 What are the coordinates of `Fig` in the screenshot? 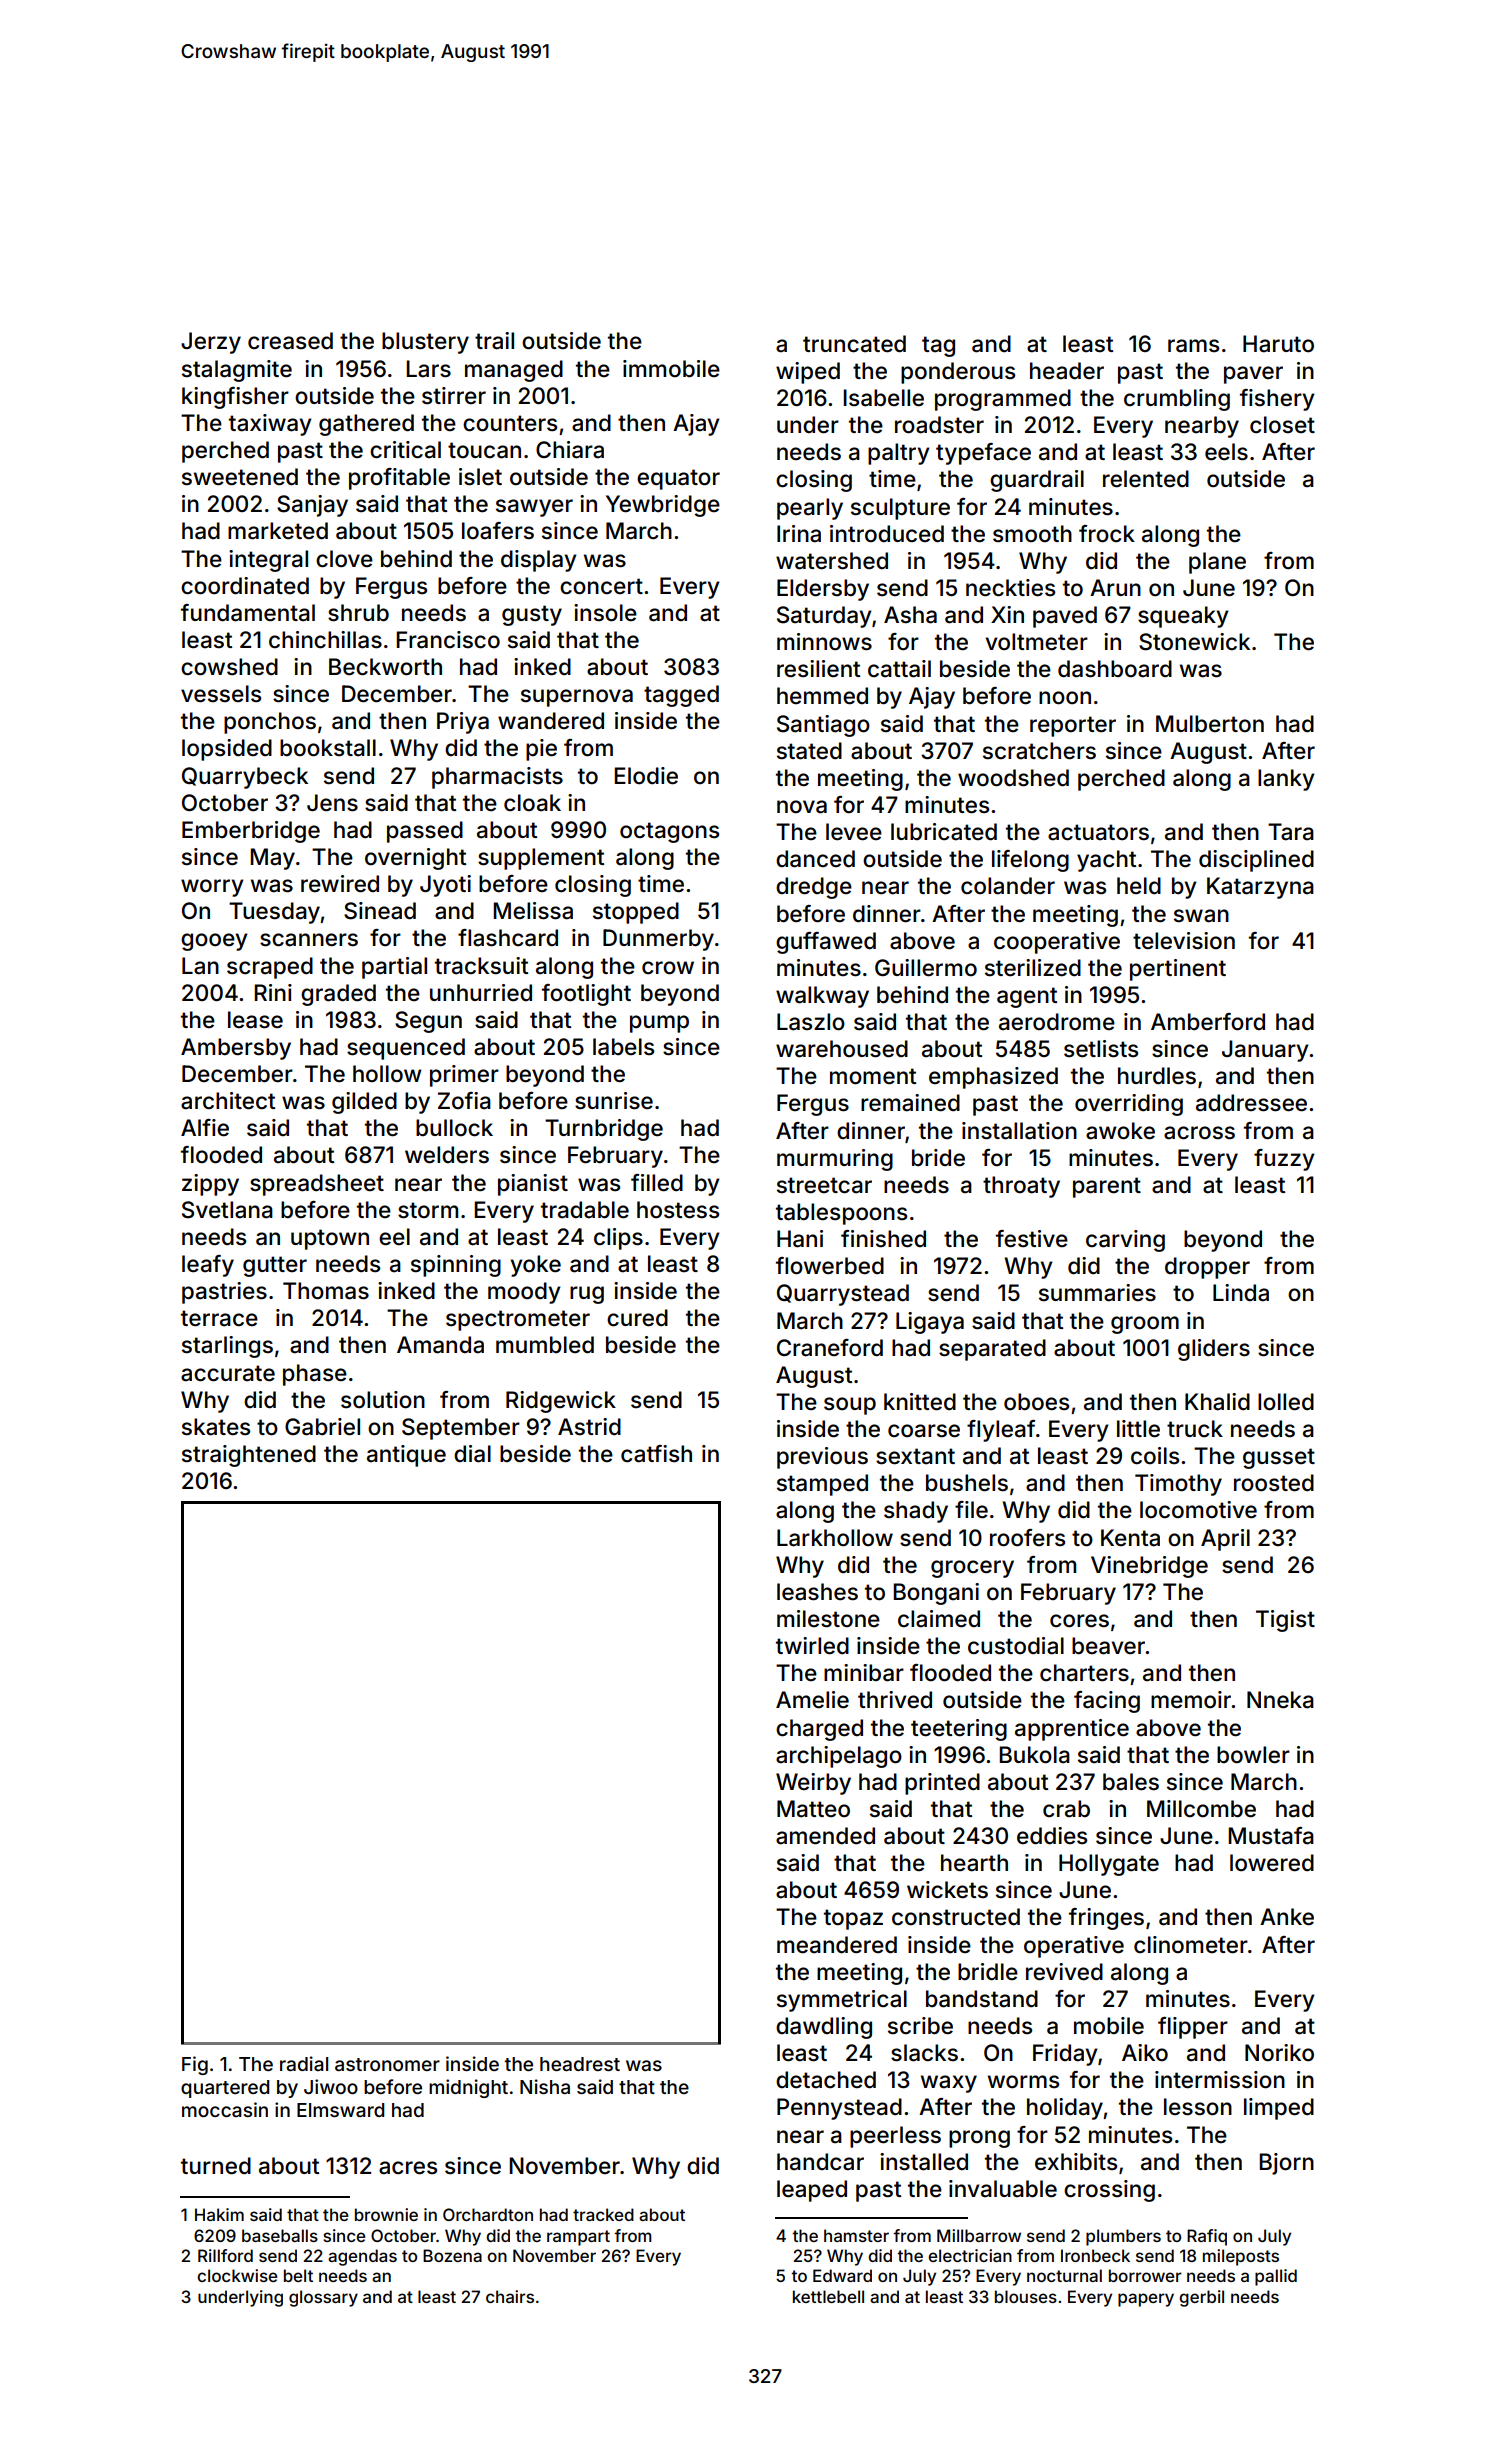 It's located at (195, 2065).
